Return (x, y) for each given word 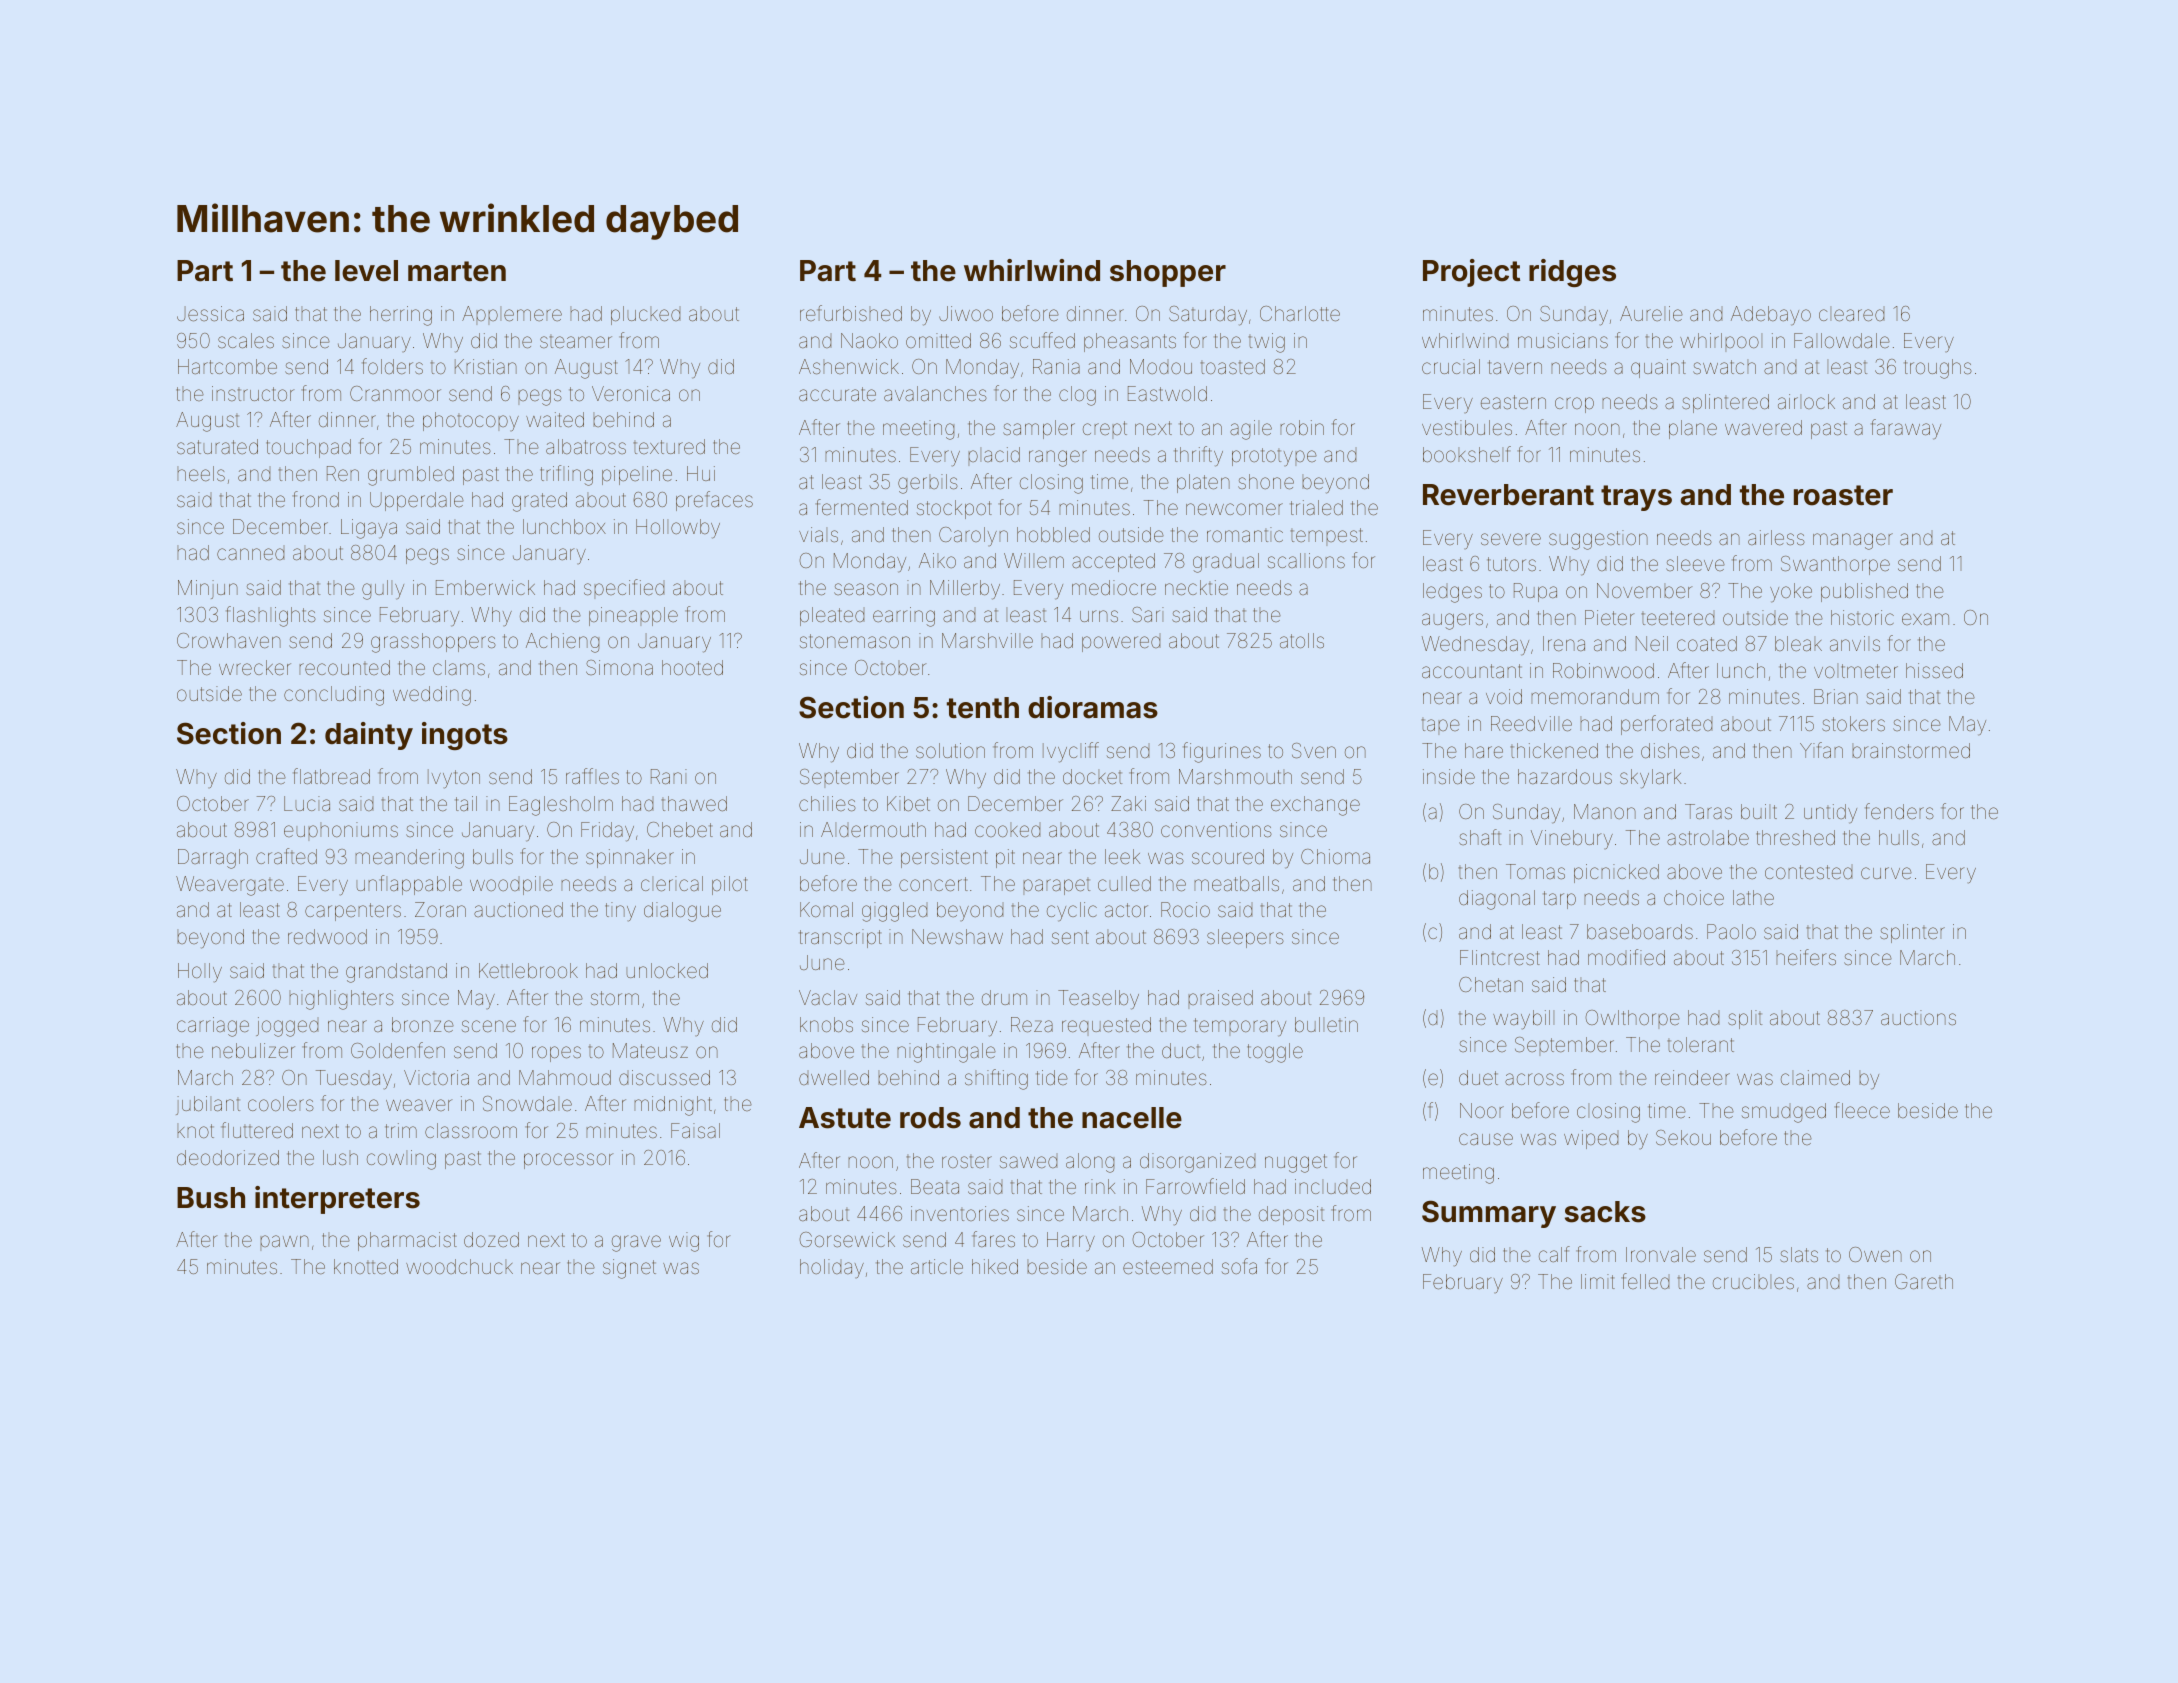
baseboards (1640, 931)
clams (459, 667)
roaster (1843, 495)
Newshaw (957, 936)
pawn (284, 1243)
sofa (1239, 1266)
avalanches (935, 393)
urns (1099, 616)
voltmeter (1856, 670)
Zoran (440, 909)
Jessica (210, 313)
